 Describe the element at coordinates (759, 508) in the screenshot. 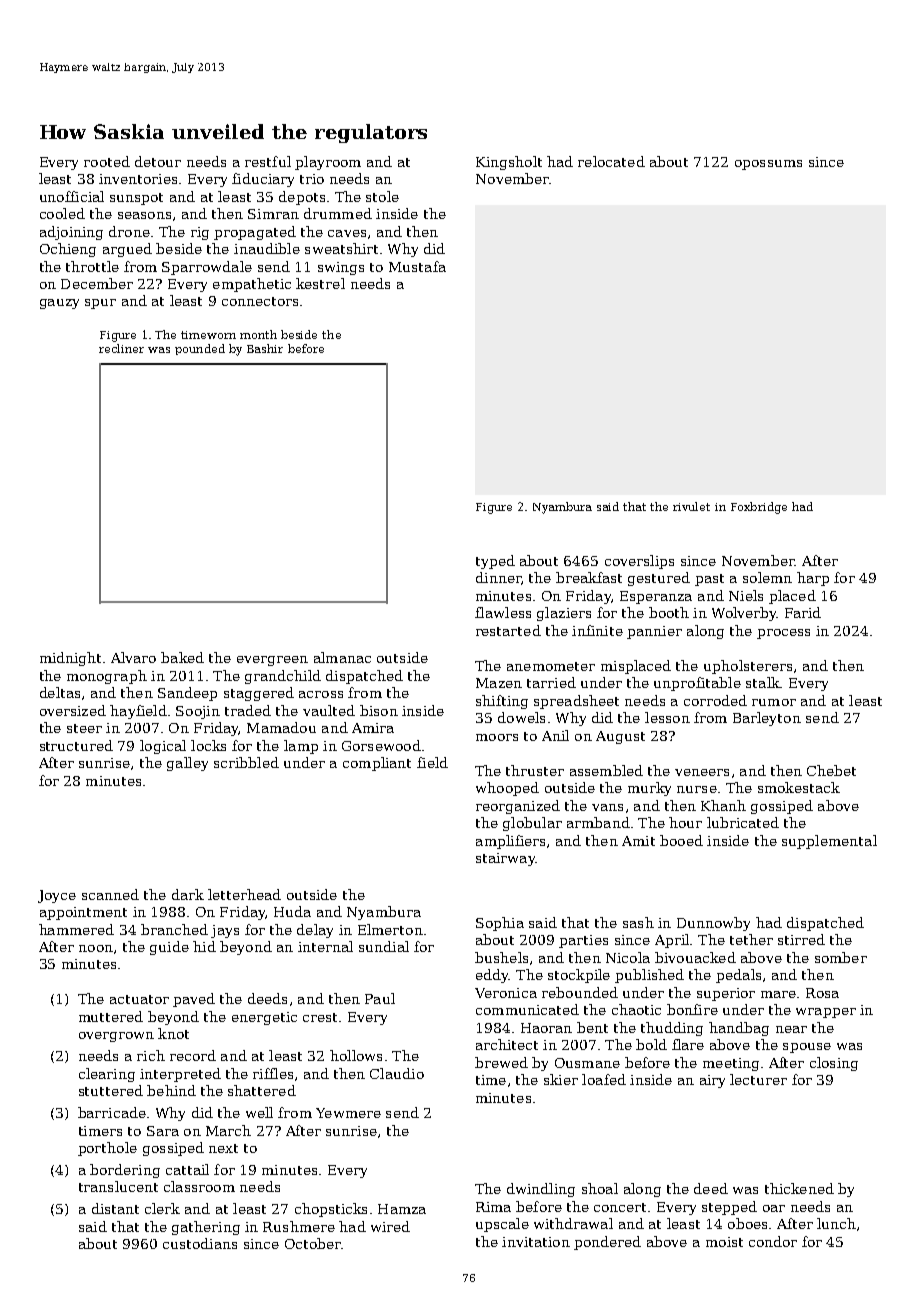

I see `Foxbridge` at that location.
